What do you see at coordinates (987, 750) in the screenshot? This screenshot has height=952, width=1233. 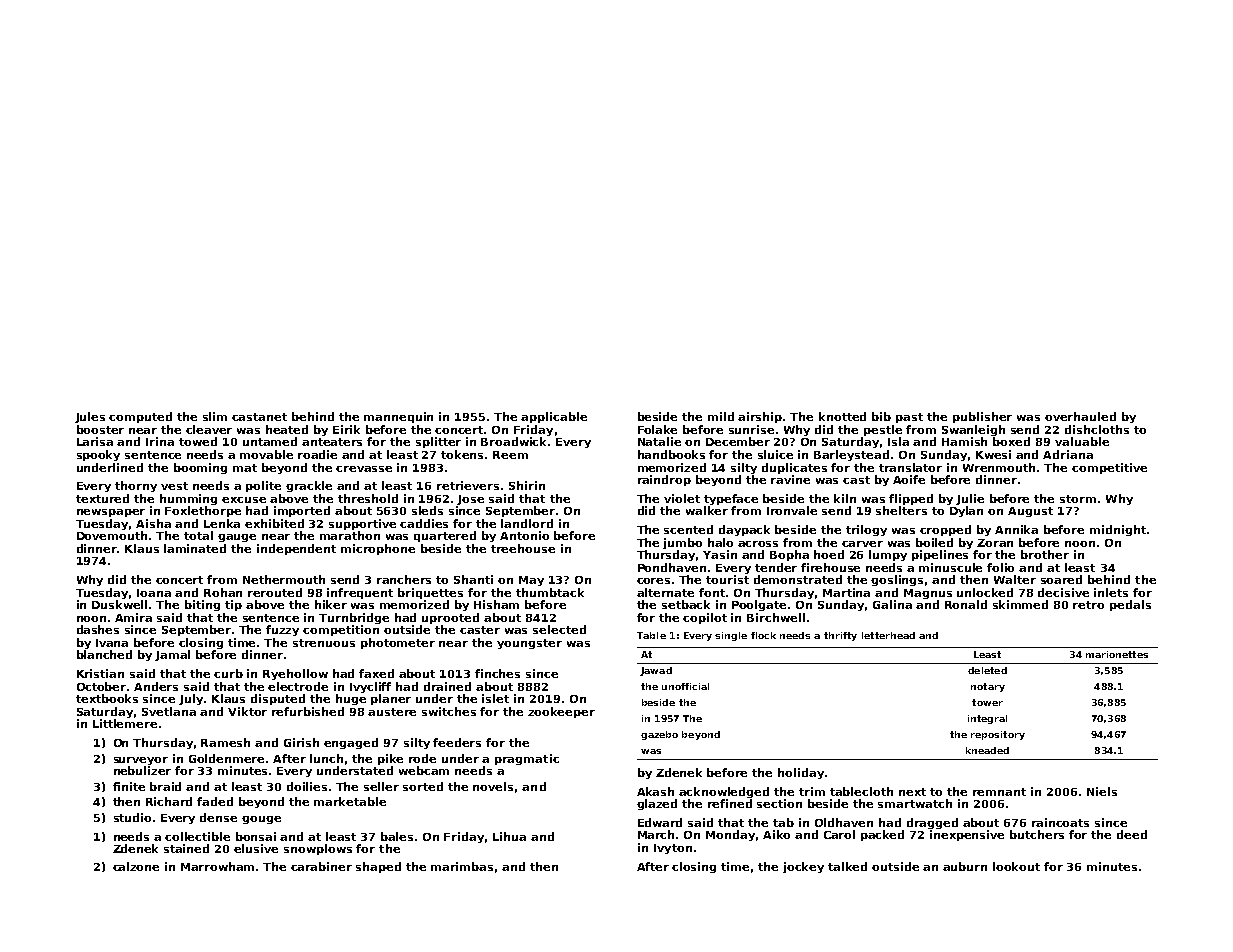 I see `kneaded` at bounding box center [987, 750].
